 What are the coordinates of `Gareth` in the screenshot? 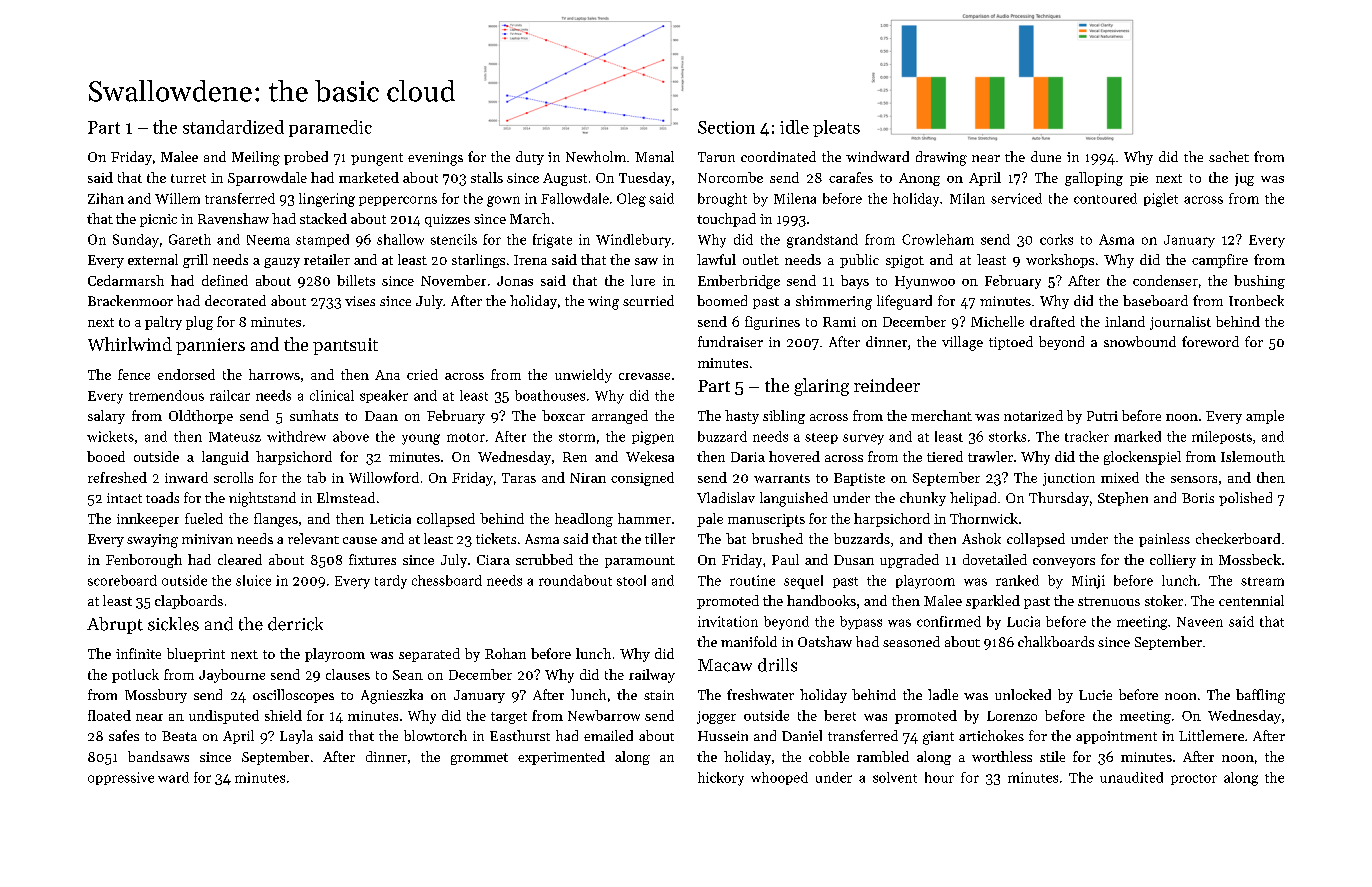 It's located at (190, 239).
